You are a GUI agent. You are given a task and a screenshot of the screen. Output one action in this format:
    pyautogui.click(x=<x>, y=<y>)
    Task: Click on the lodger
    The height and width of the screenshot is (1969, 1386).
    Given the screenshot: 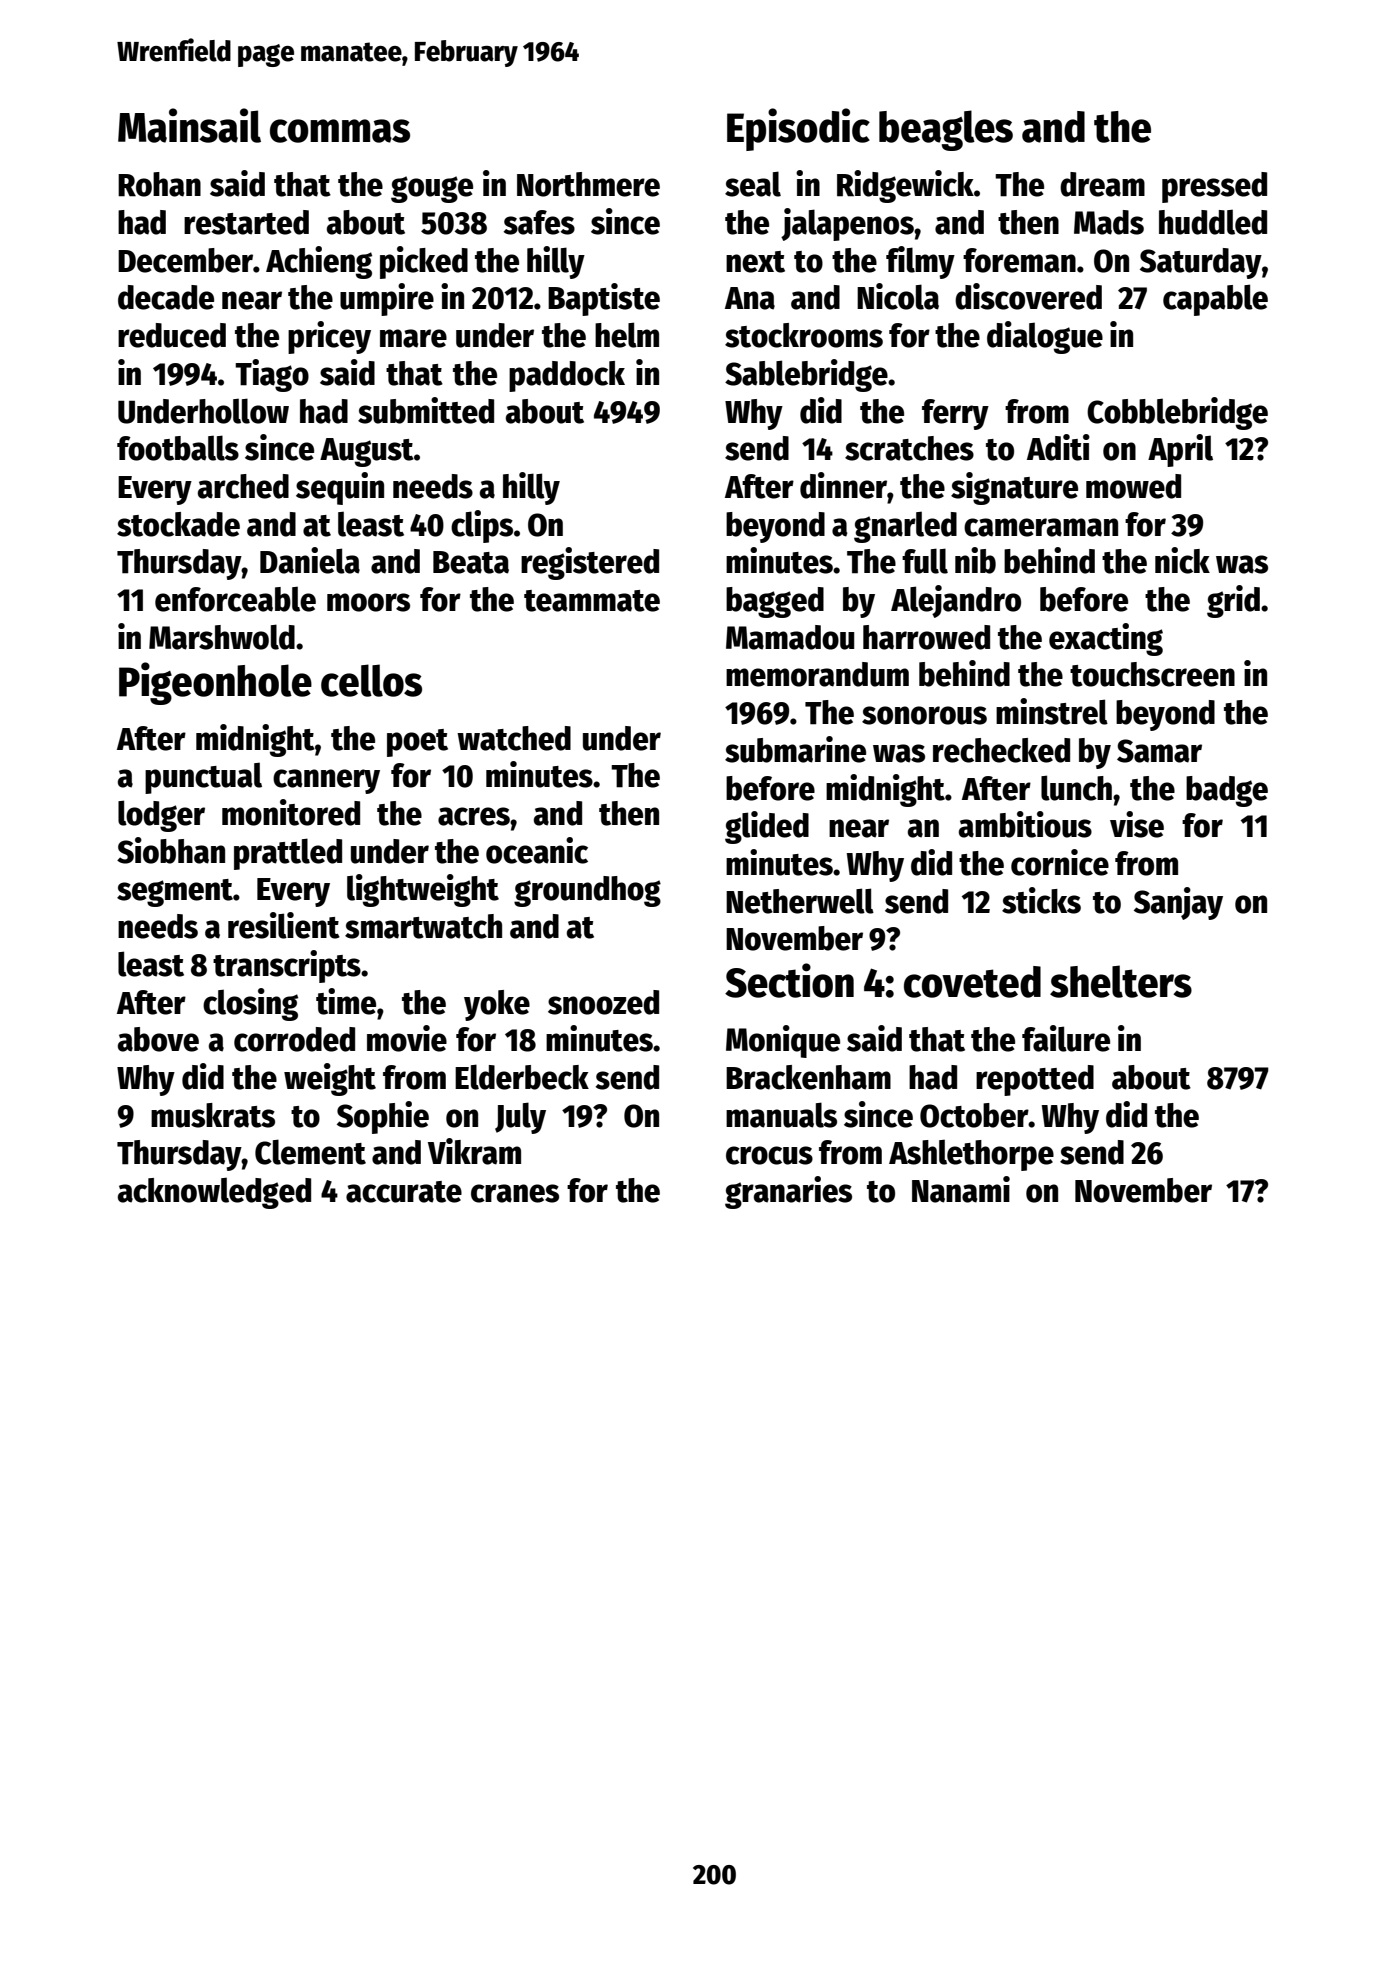 What is the action you would take?
    pyautogui.click(x=161, y=816)
